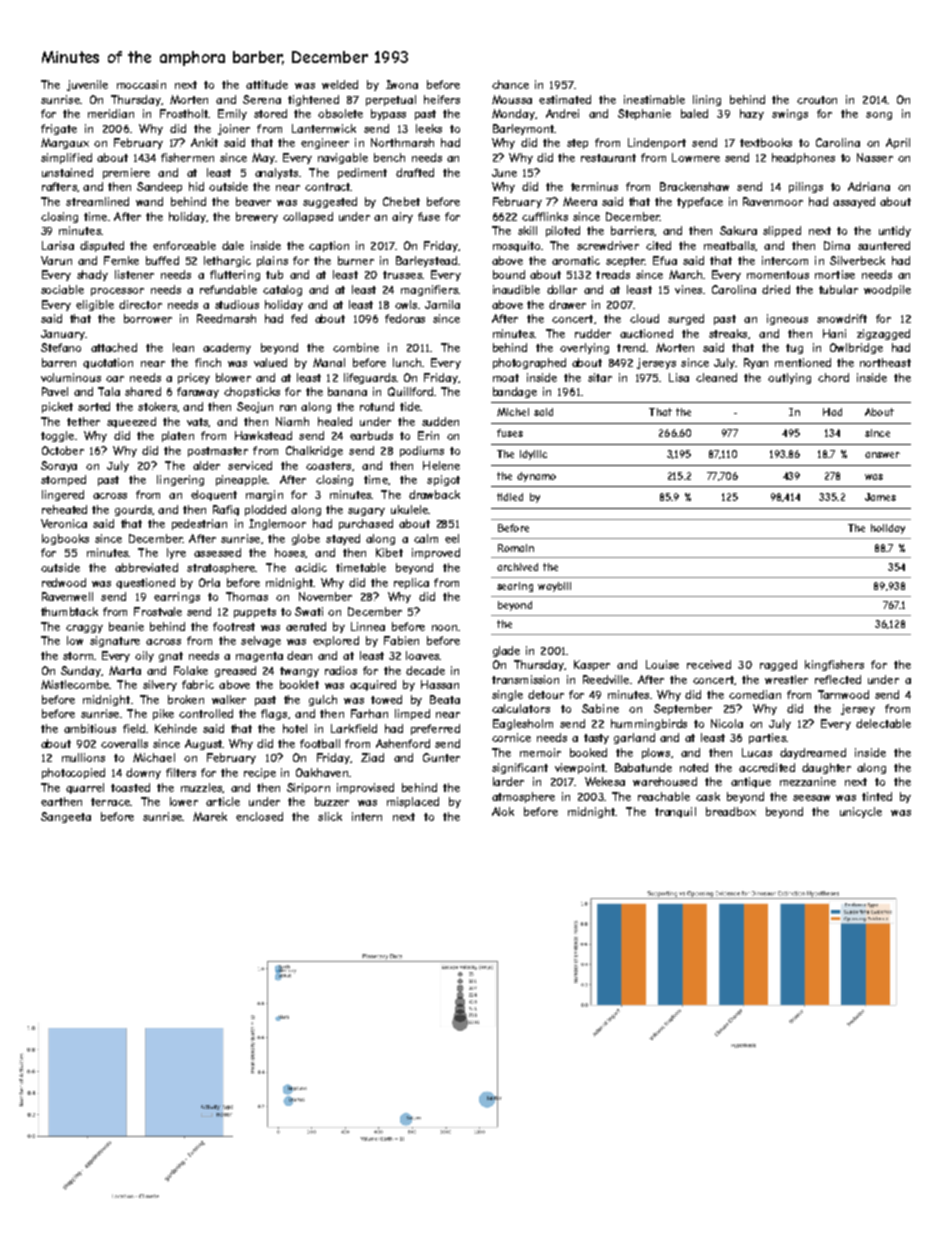  Describe the element at coordinates (63, 495) in the screenshot. I see `lingered` at that location.
